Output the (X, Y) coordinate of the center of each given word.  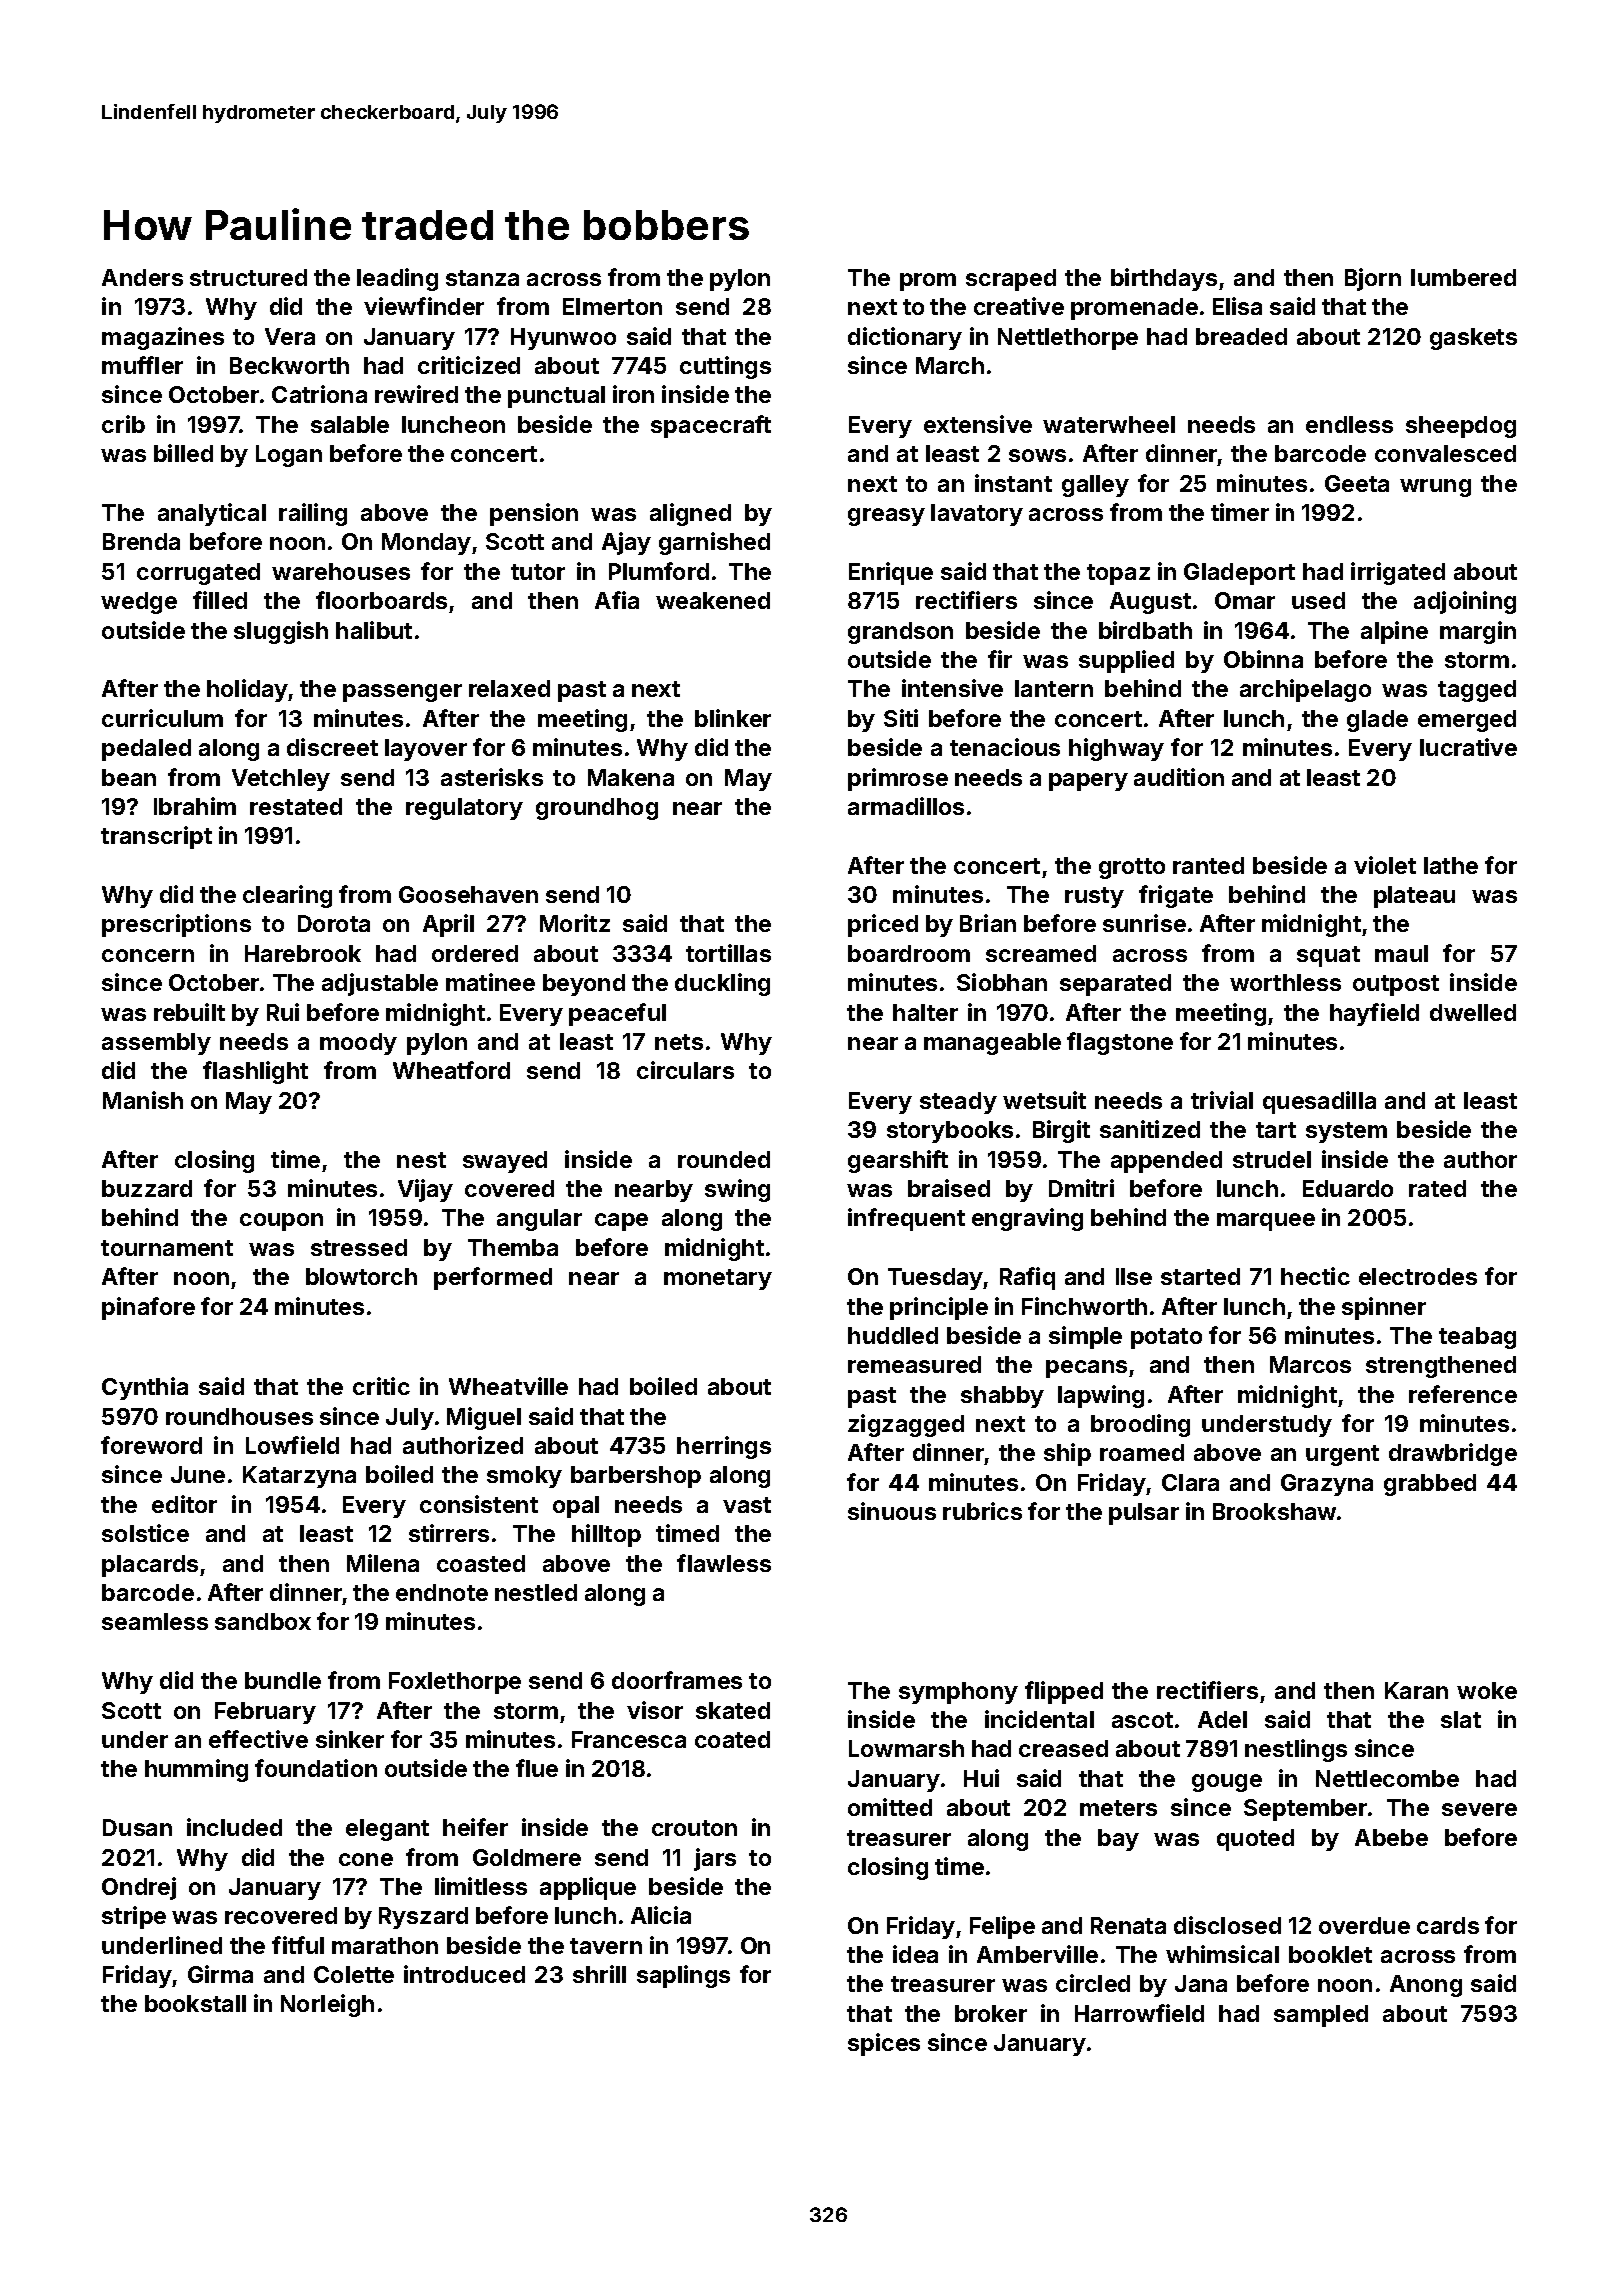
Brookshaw (1275, 1511)
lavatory (977, 515)
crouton (694, 1828)
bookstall (195, 2003)
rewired (416, 394)
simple (1085, 1337)
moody (358, 1044)
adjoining (1465, 602)
